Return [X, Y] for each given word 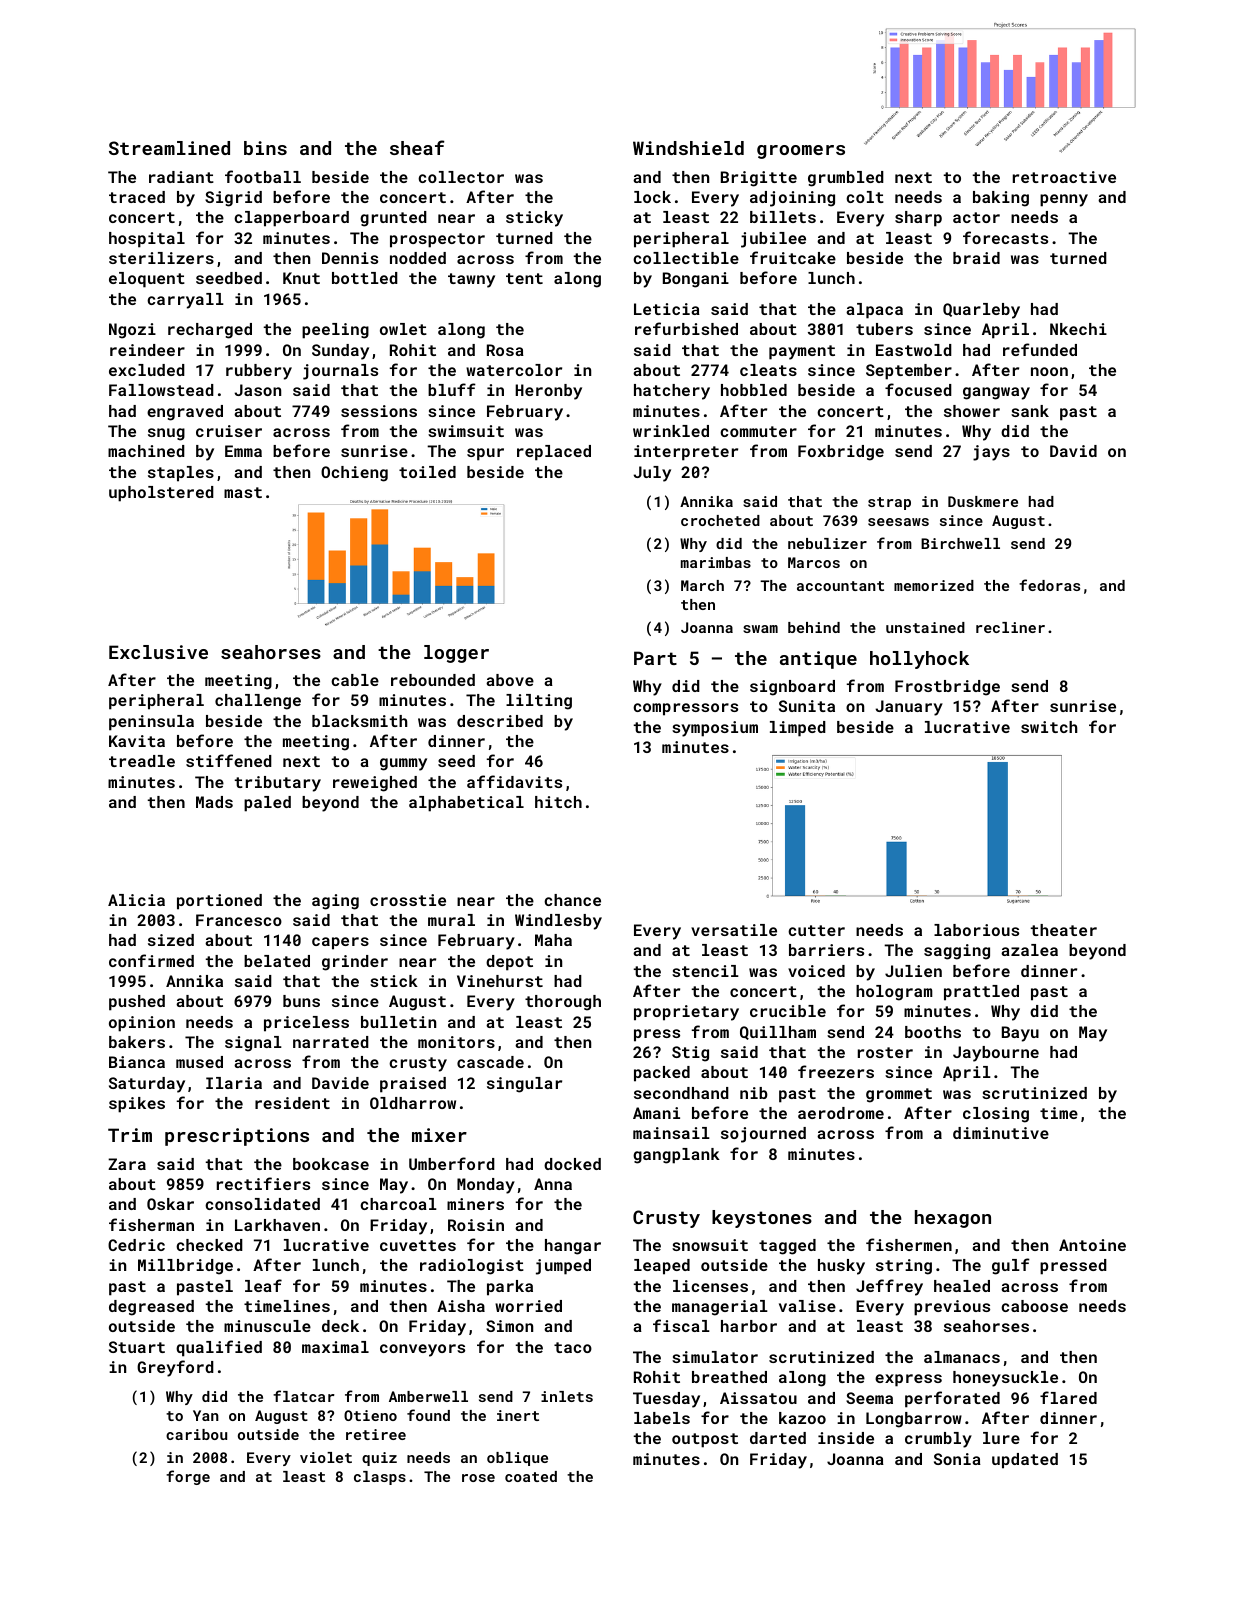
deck [340, 1326]
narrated [331, 1042]
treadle [142, 761]
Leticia [667, 309]
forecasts [1005, 237]
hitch [558, 802]
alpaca [874, 311]
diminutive [1001, 1133]
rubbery [259, 372]
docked [572, 1164]
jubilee [773, 240]
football [263, 176]
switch [1049, 727]
